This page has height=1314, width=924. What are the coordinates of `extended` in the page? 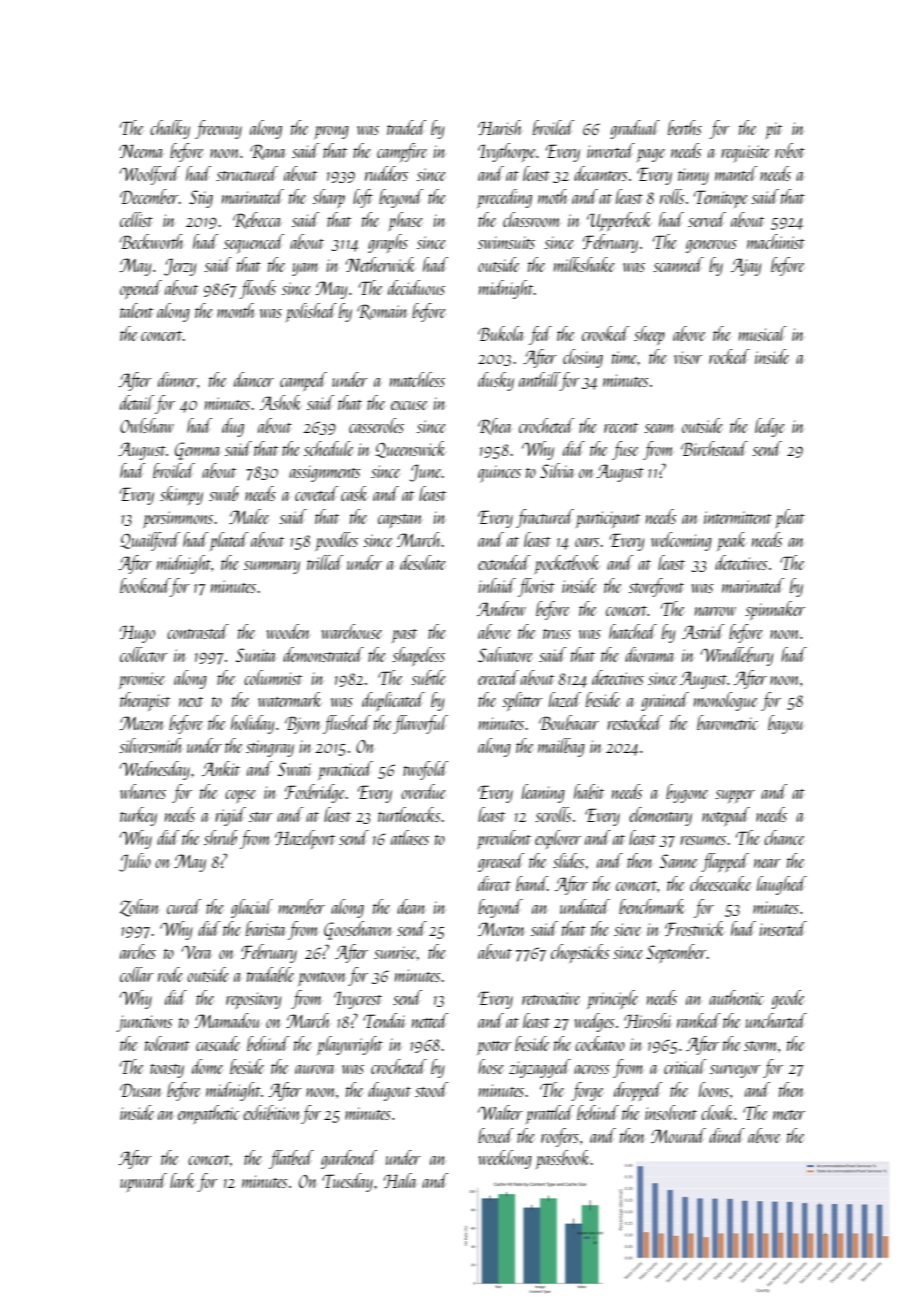 It's located at (504, 562).
